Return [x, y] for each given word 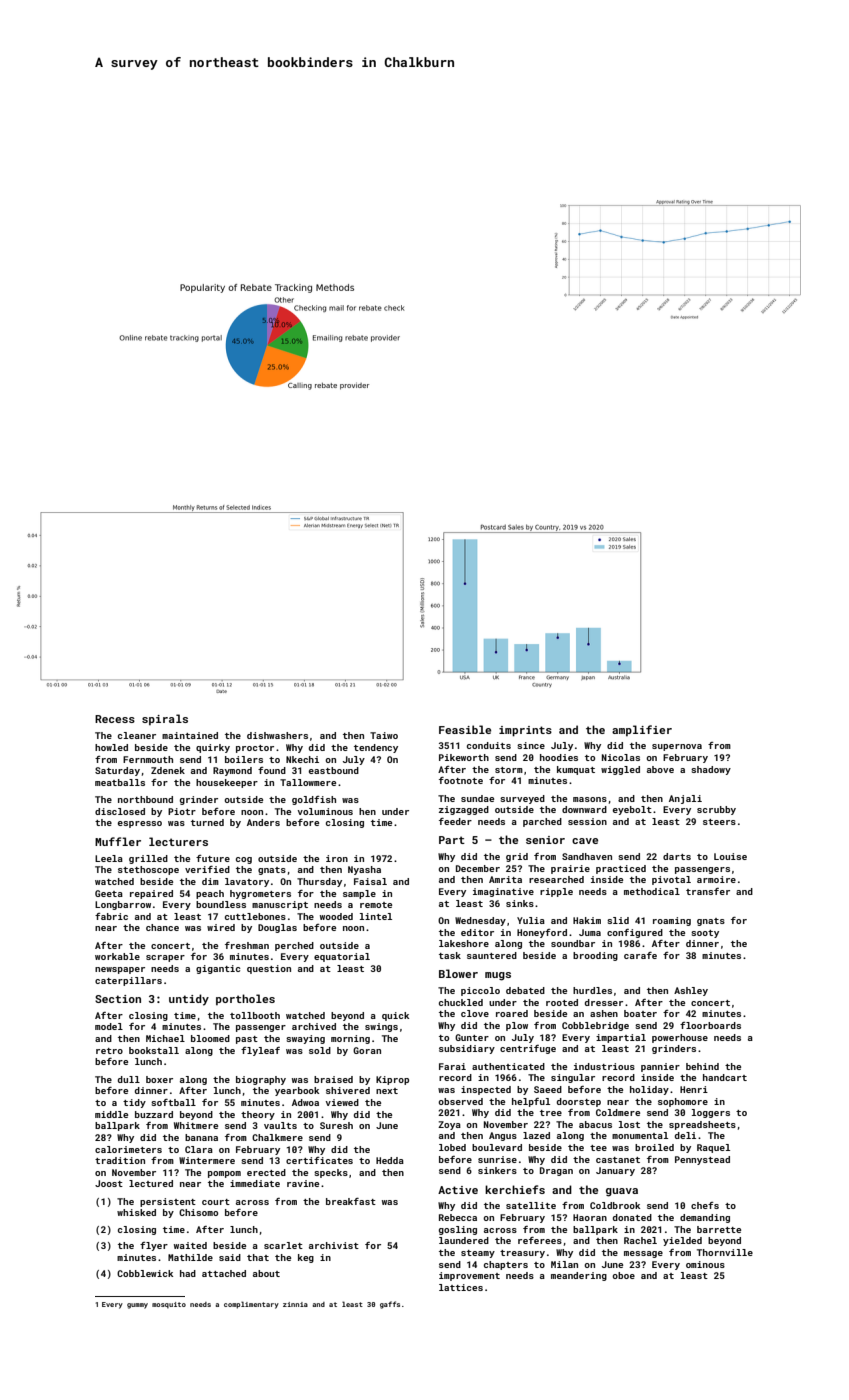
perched [294, 946]
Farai [452, 1066]
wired [221, 927]
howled [111, 747]
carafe [640, 955]
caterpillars [128, 981]
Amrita [505, 879]
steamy [478, 1254]
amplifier [642, 730]
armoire [716, 879]
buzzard [154, 1114]
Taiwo [384, 735]
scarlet [283, 1245]
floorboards [710, 1025]
